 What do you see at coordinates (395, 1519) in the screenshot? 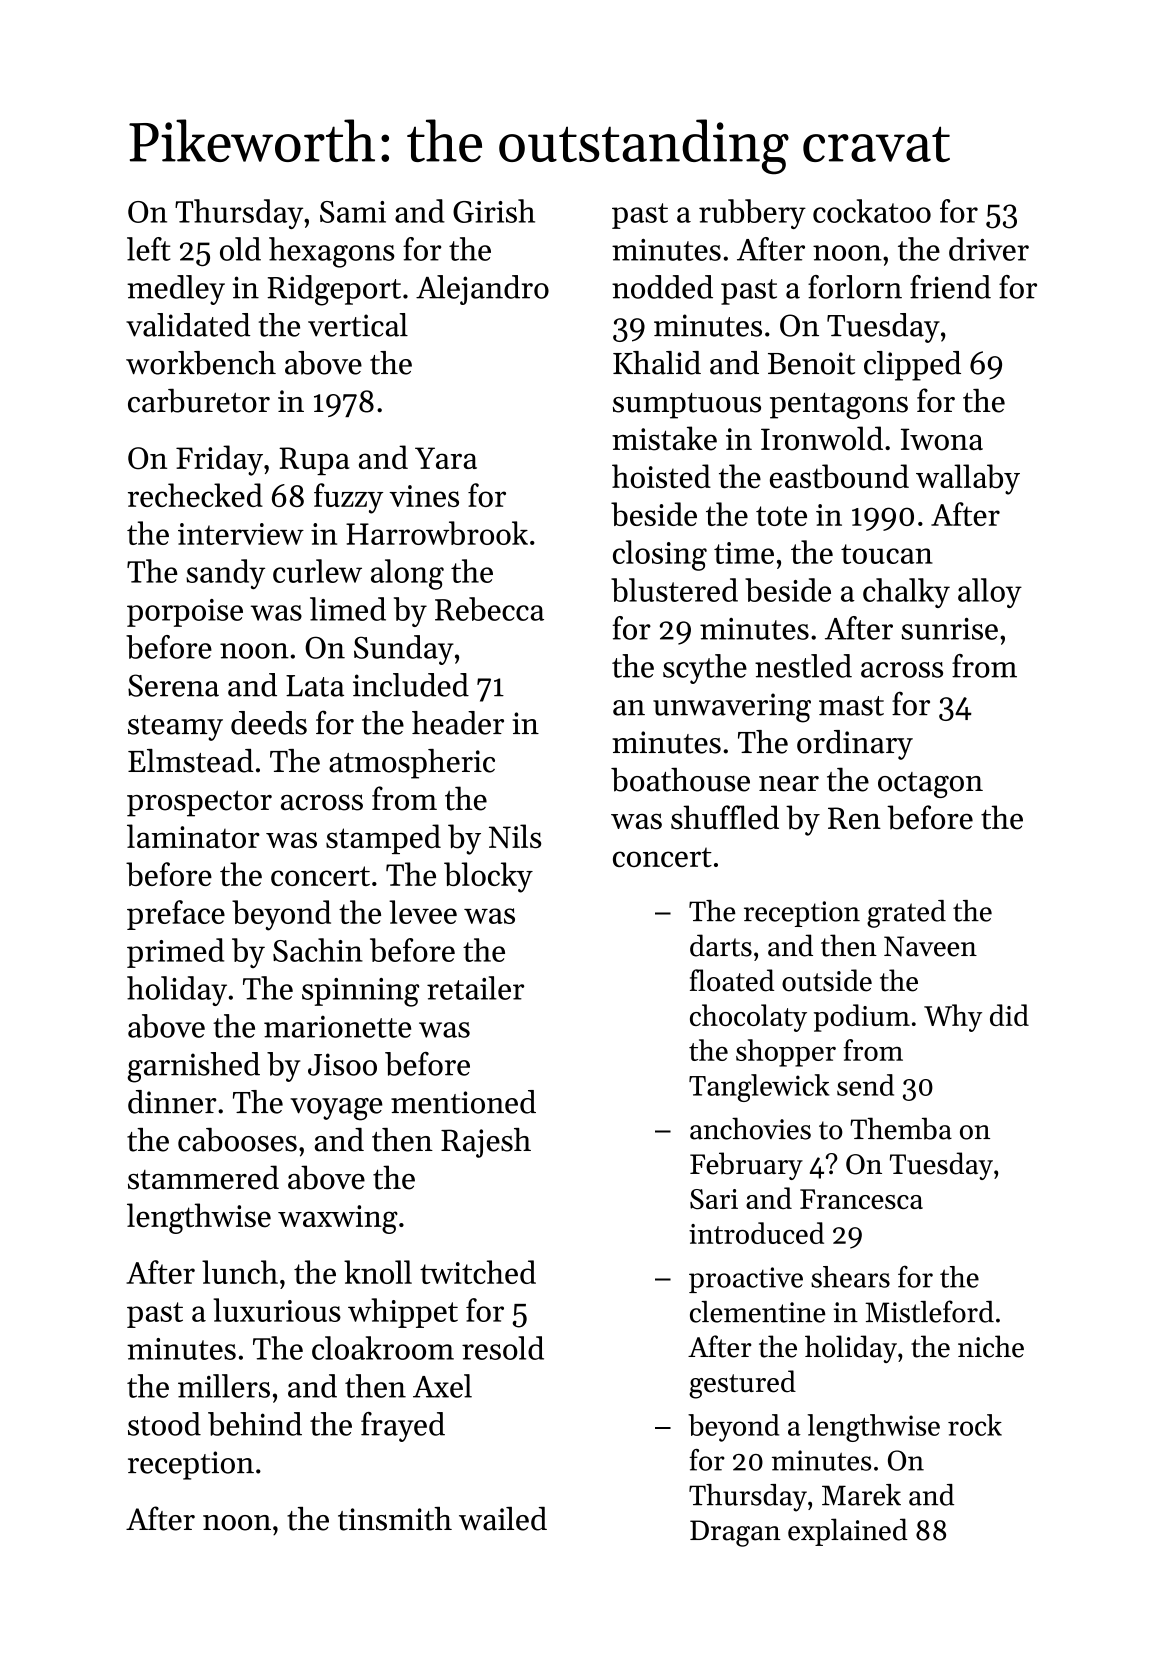
I see `tinsmith` at bounding box center [395, 1519].
